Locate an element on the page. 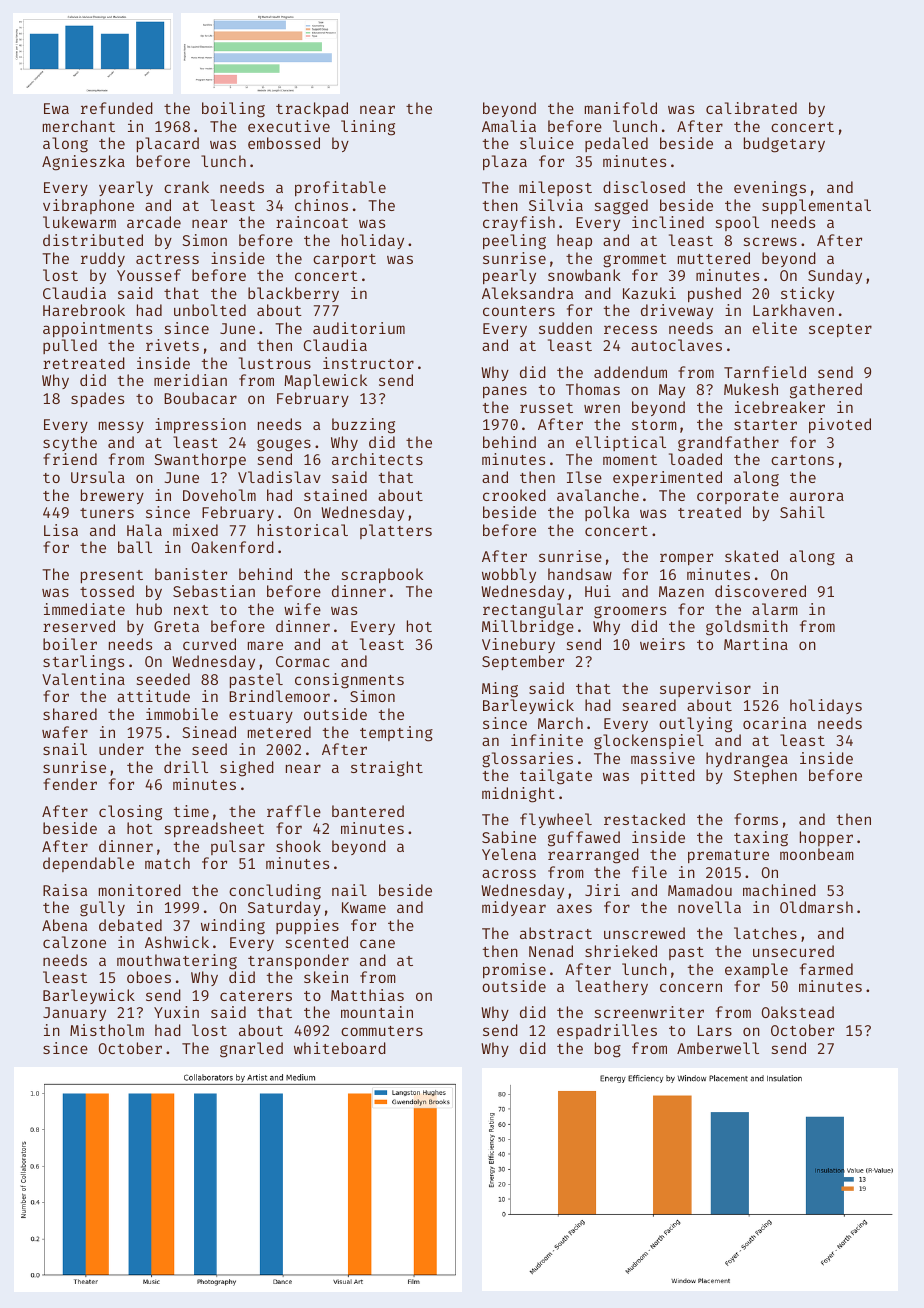 This image has height=1308, width=924. trackpad is located at coordinates (312, 109).
